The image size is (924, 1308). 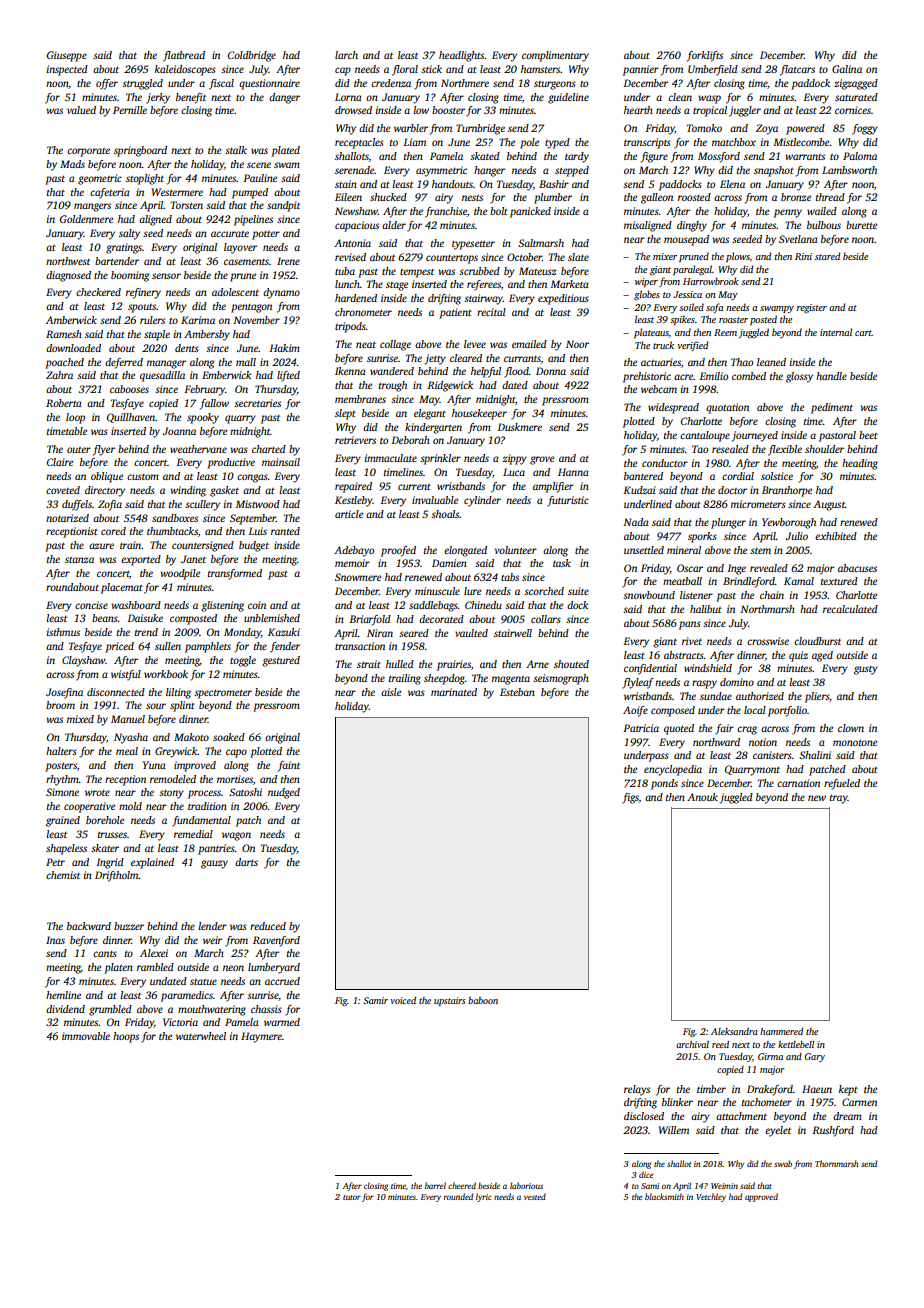 I want to click on Turnbridge, so click(x=480, y=129).
